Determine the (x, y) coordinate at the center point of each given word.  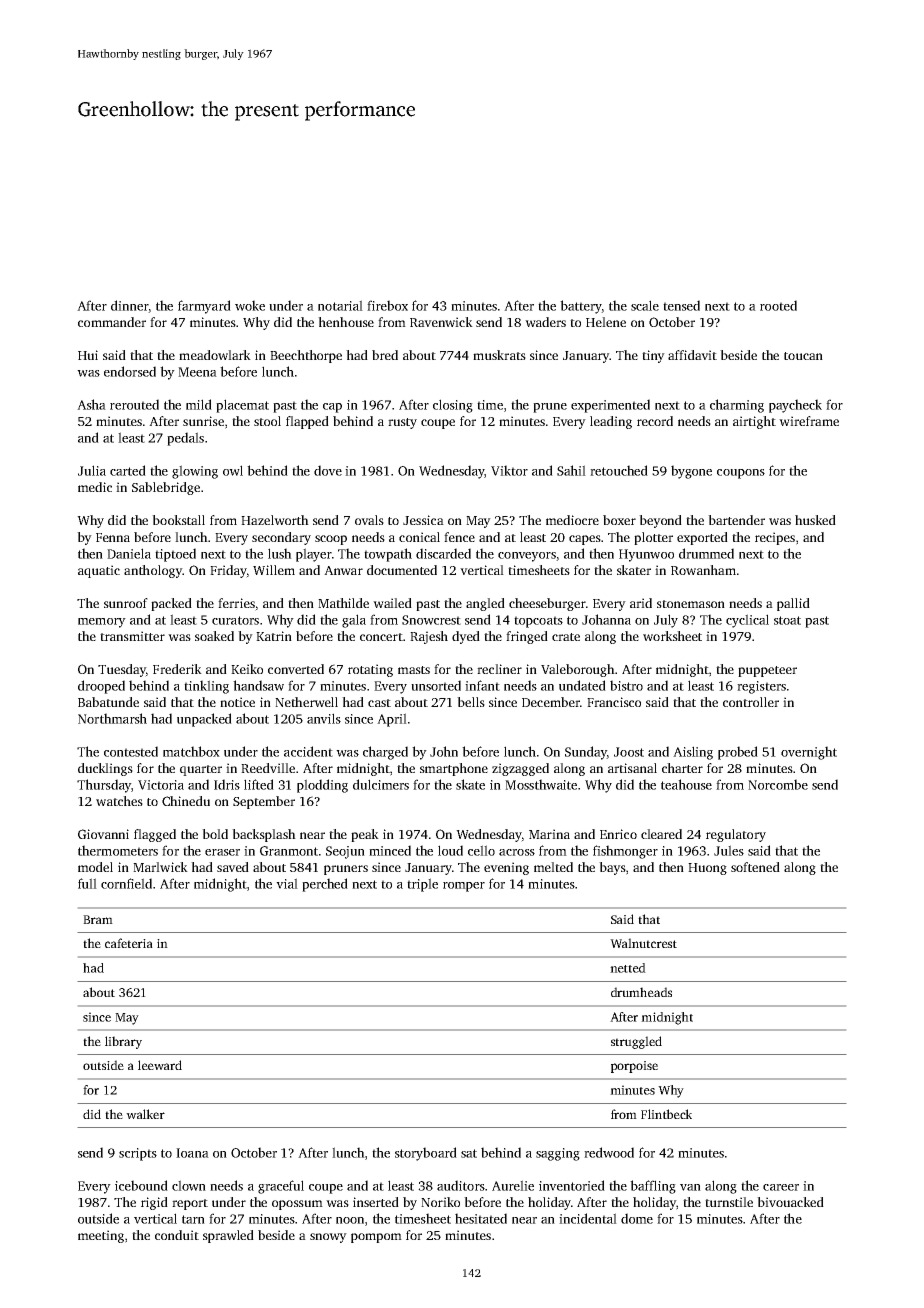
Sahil (571, 470)
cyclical (747, 621)
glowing (195, 472)
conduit (177, 1235)
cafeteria (129, 943)
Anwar (343, 570)
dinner (129, 305)
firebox (387, 305)
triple (422, 885)
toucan (803, 356)
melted (553, 867)
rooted (778, 305)
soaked (214, 636)
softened (755, 867)
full (87, 883)
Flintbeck (666, 1114)
